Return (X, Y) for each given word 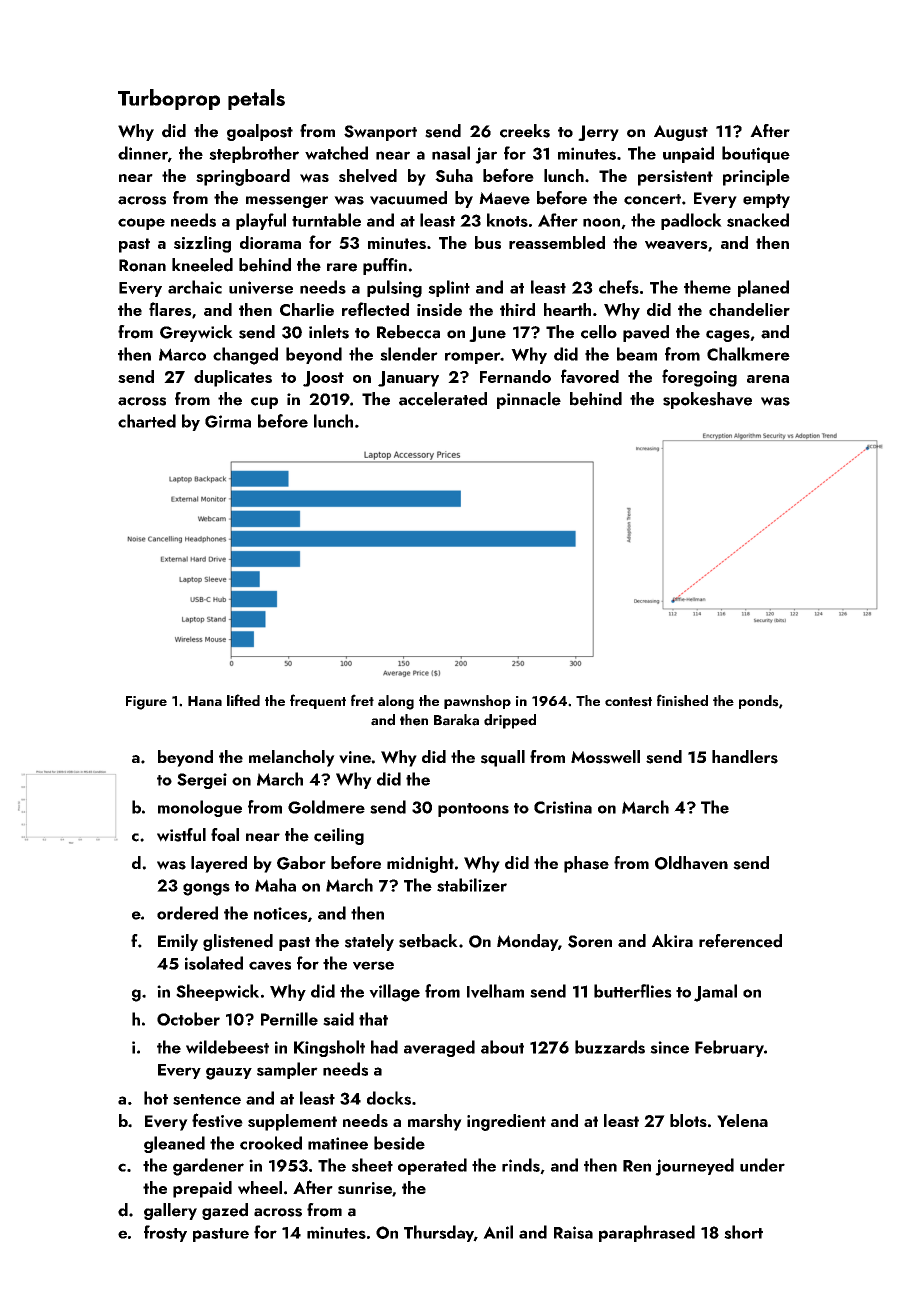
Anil (498, 1232)
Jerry (598, 133)
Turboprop (169, 99)
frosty (165, 1233)
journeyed (694, 1167)
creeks (525, 131)
